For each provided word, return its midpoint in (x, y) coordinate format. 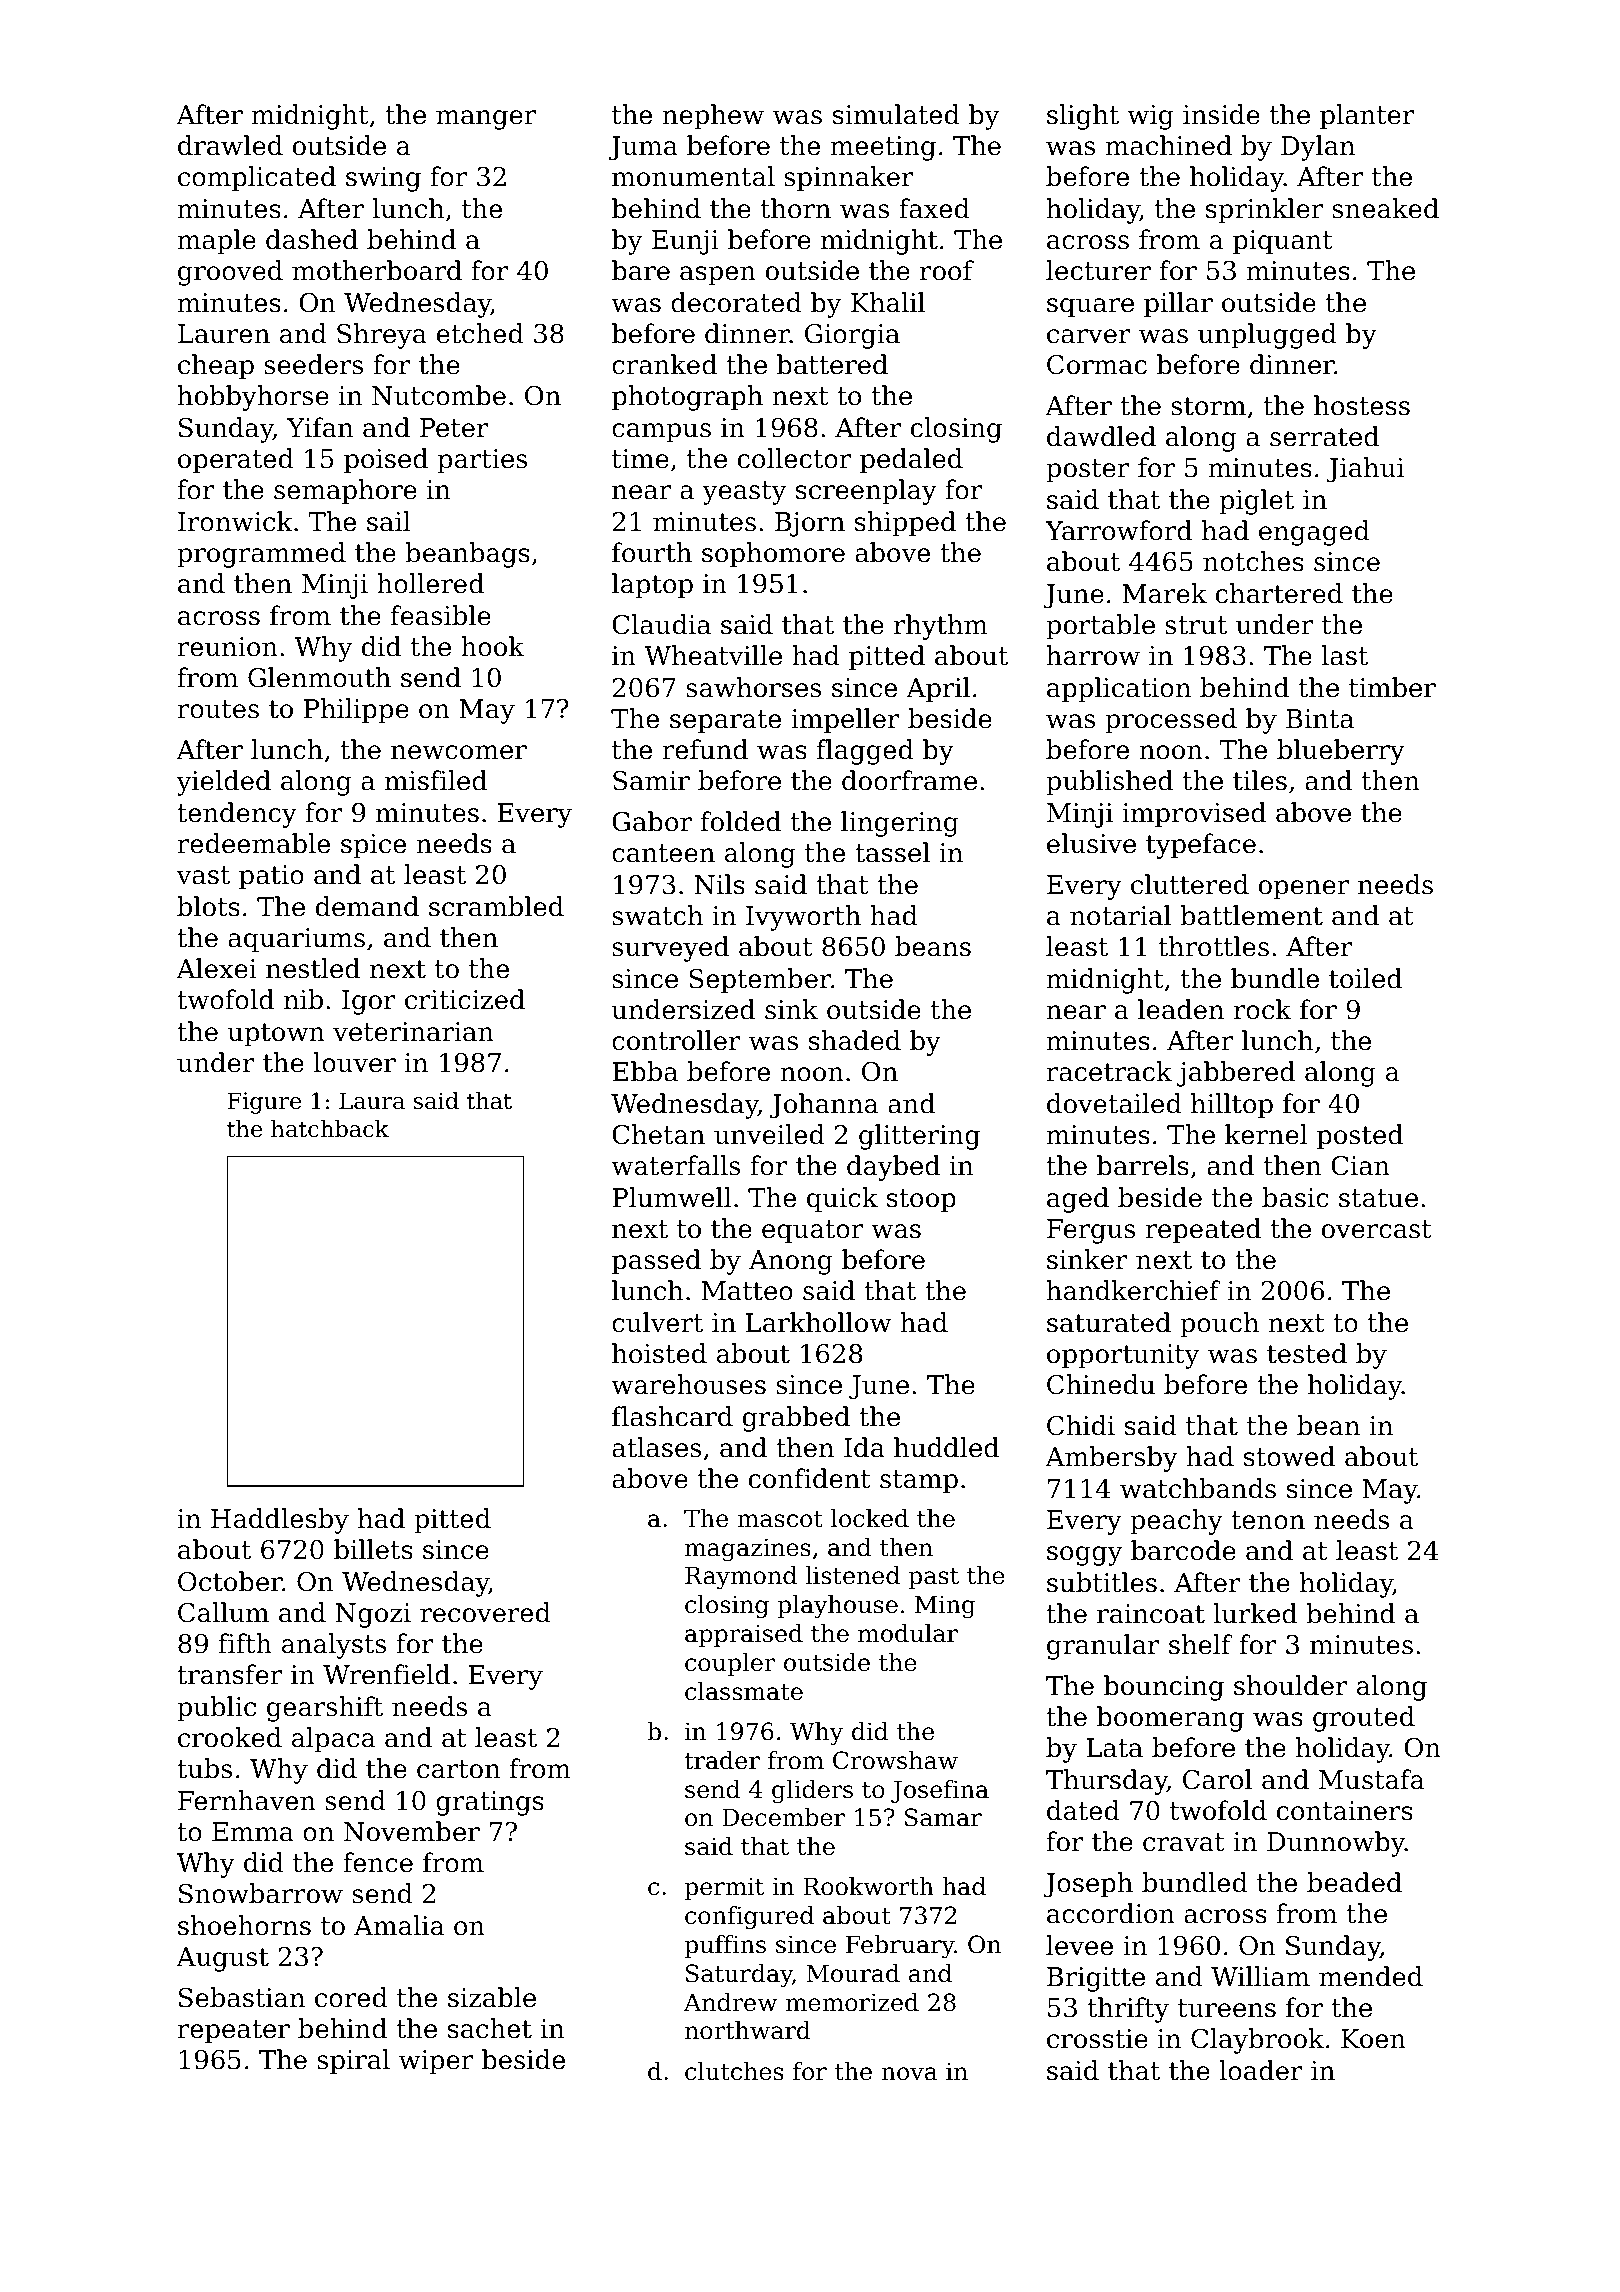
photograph (687, 398)
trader (722, 1760)
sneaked (1385, 208)
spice (373, 846)
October (230, 1581)
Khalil (888, 302)
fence (378, 1862)
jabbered (1236, 1074)
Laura (372, 1101)
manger (486, 120)
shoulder (1291, 1685)
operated (236, 461)
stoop (921, 1201)
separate (725, 722)
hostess (1362, 405)
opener (1304, 890)
